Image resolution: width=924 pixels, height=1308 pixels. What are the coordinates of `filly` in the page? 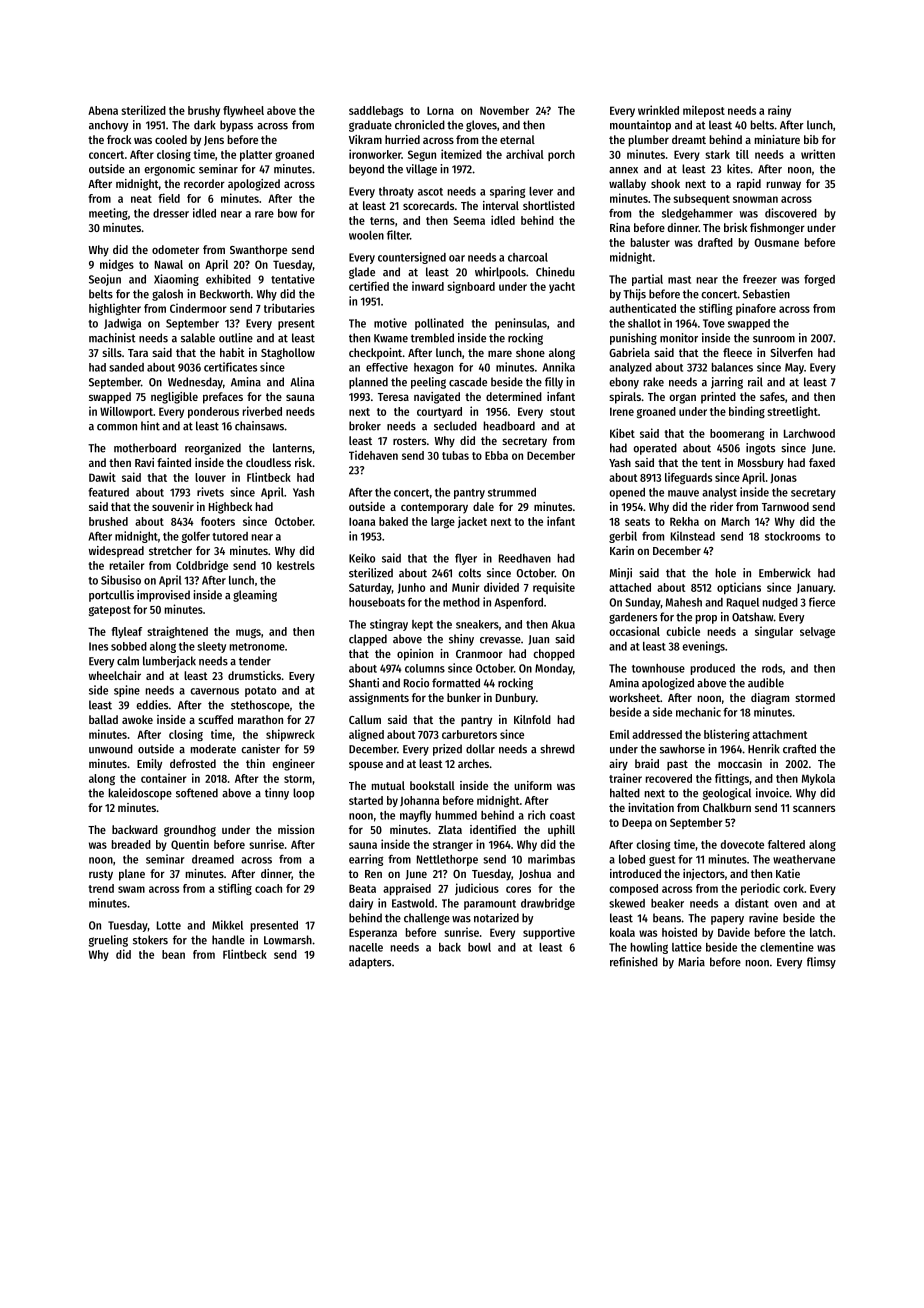 It's located at (554, 383).
